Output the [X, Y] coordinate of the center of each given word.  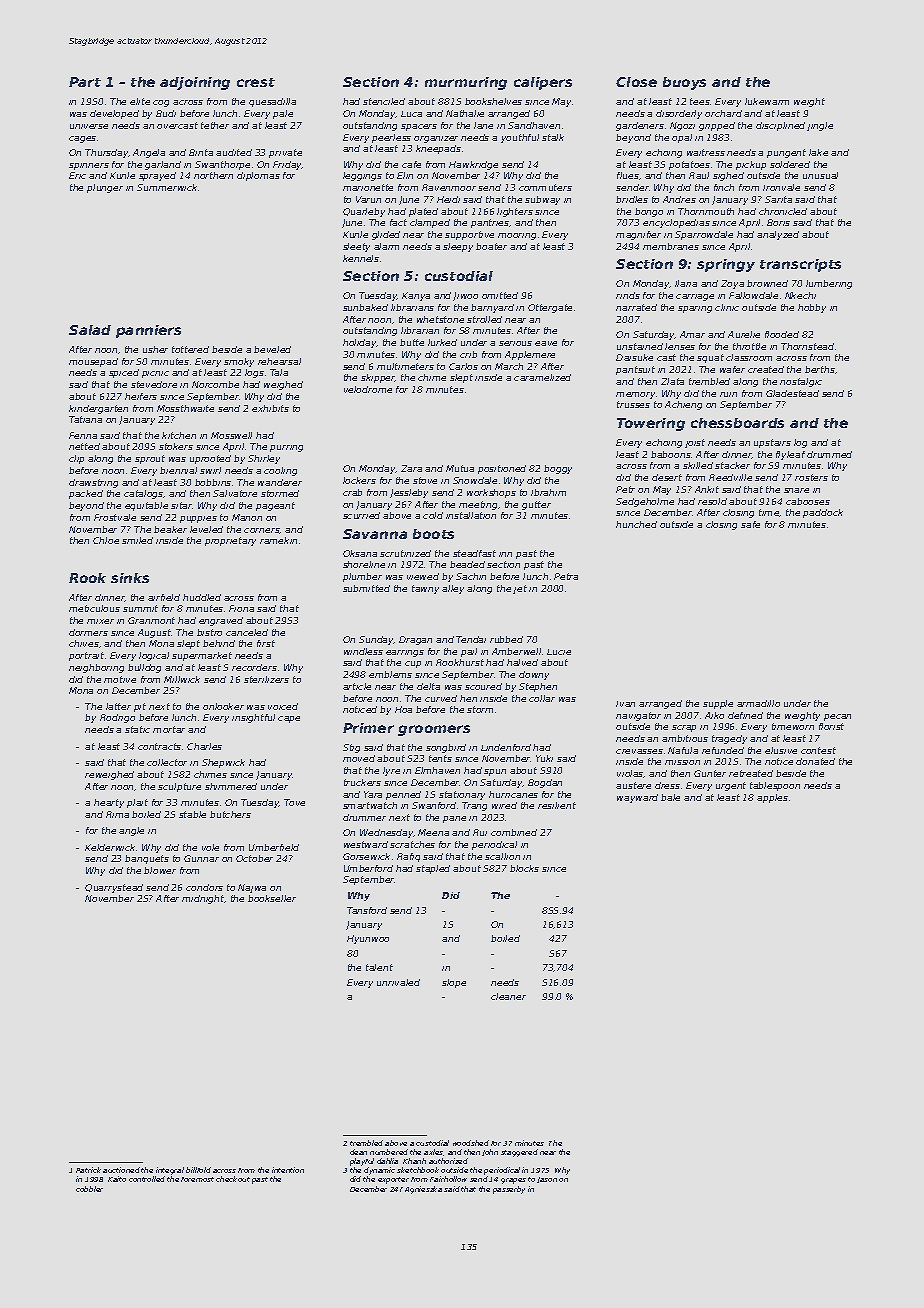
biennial [178, 470]
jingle [820, 126]
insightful [253, 718]
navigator [638, 716]
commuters [545, 187]
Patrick [88, 1170]
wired [504, 805]
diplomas [258, 176]
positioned [502, 469]
